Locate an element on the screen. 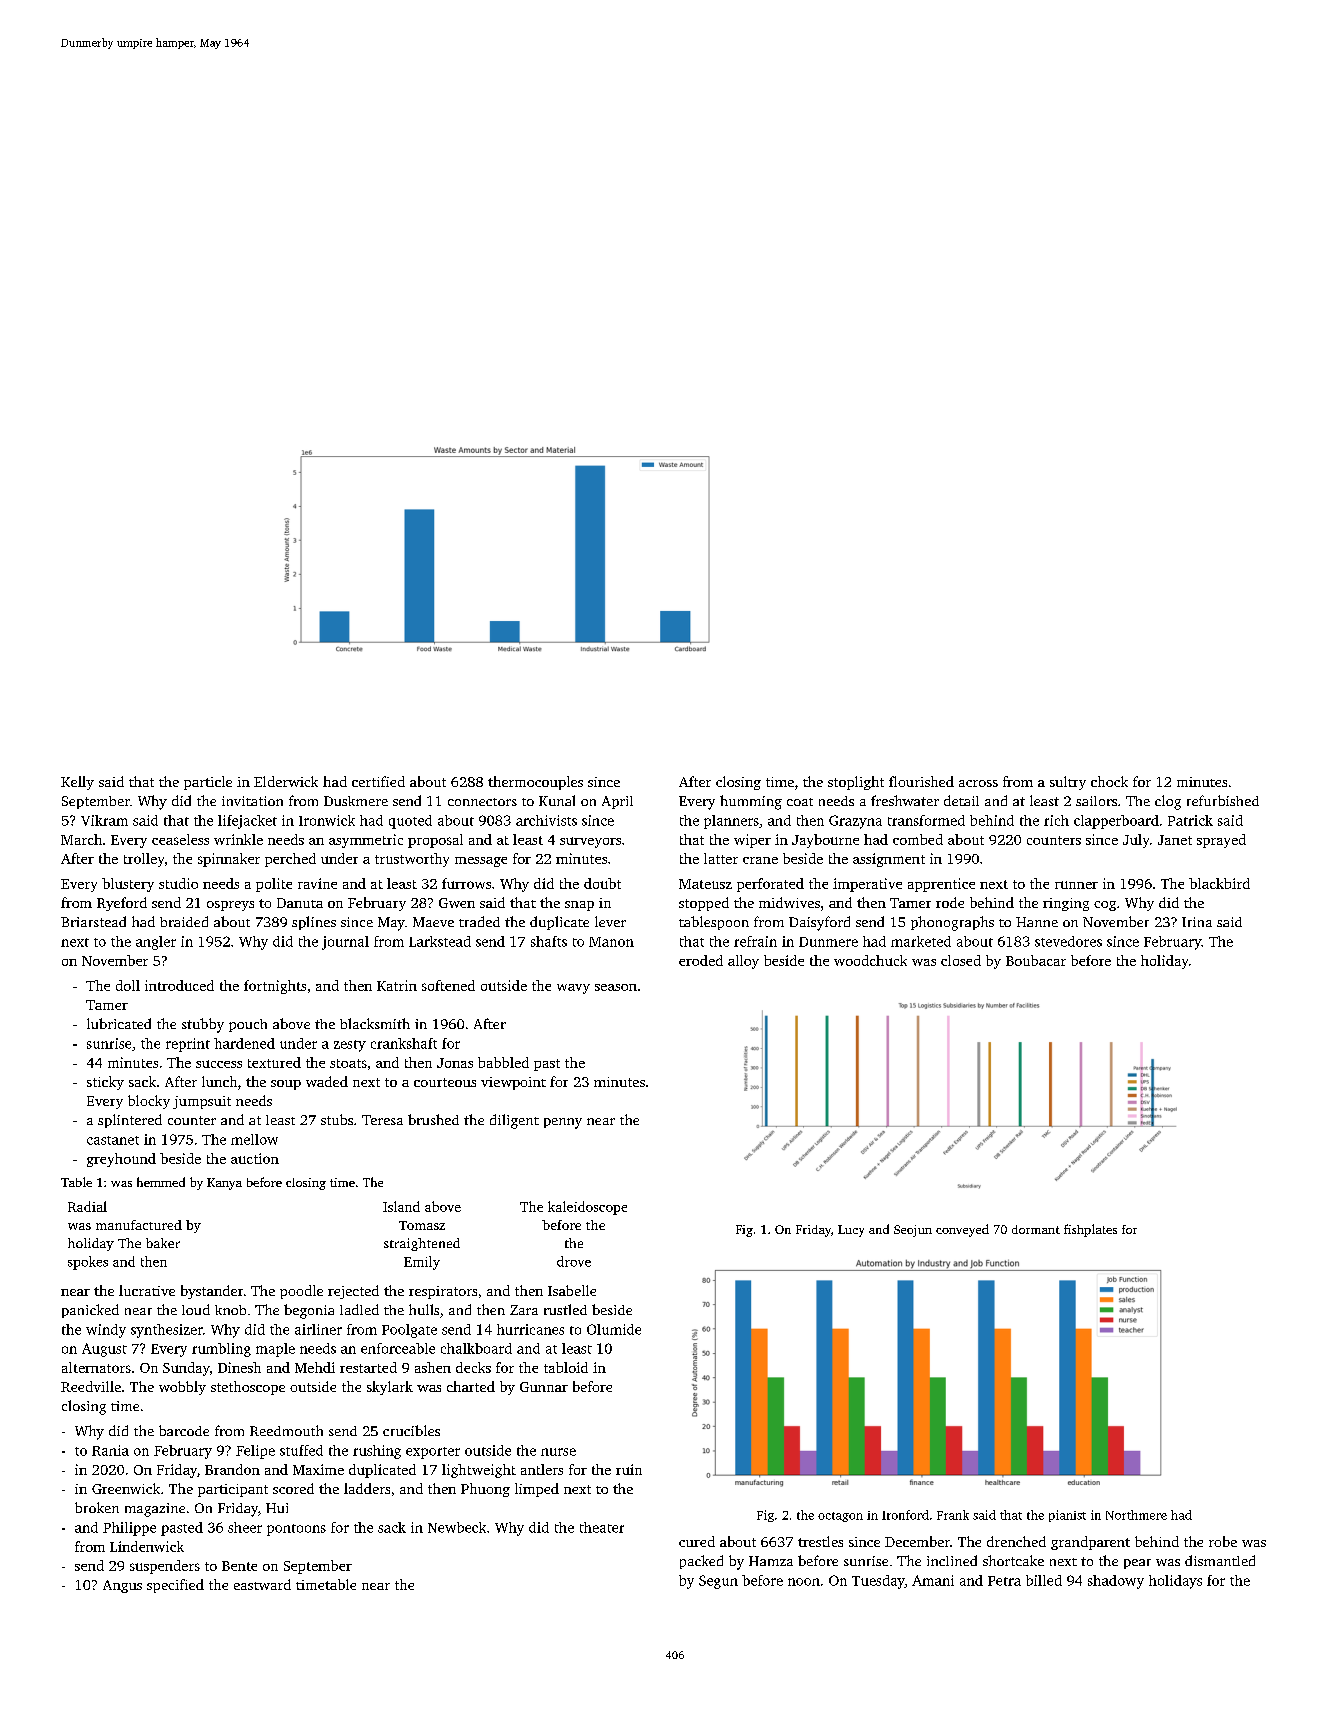 The height and width of the screenshot is (1722, 1331). blackbird is located at coordinates (1219, 883).
